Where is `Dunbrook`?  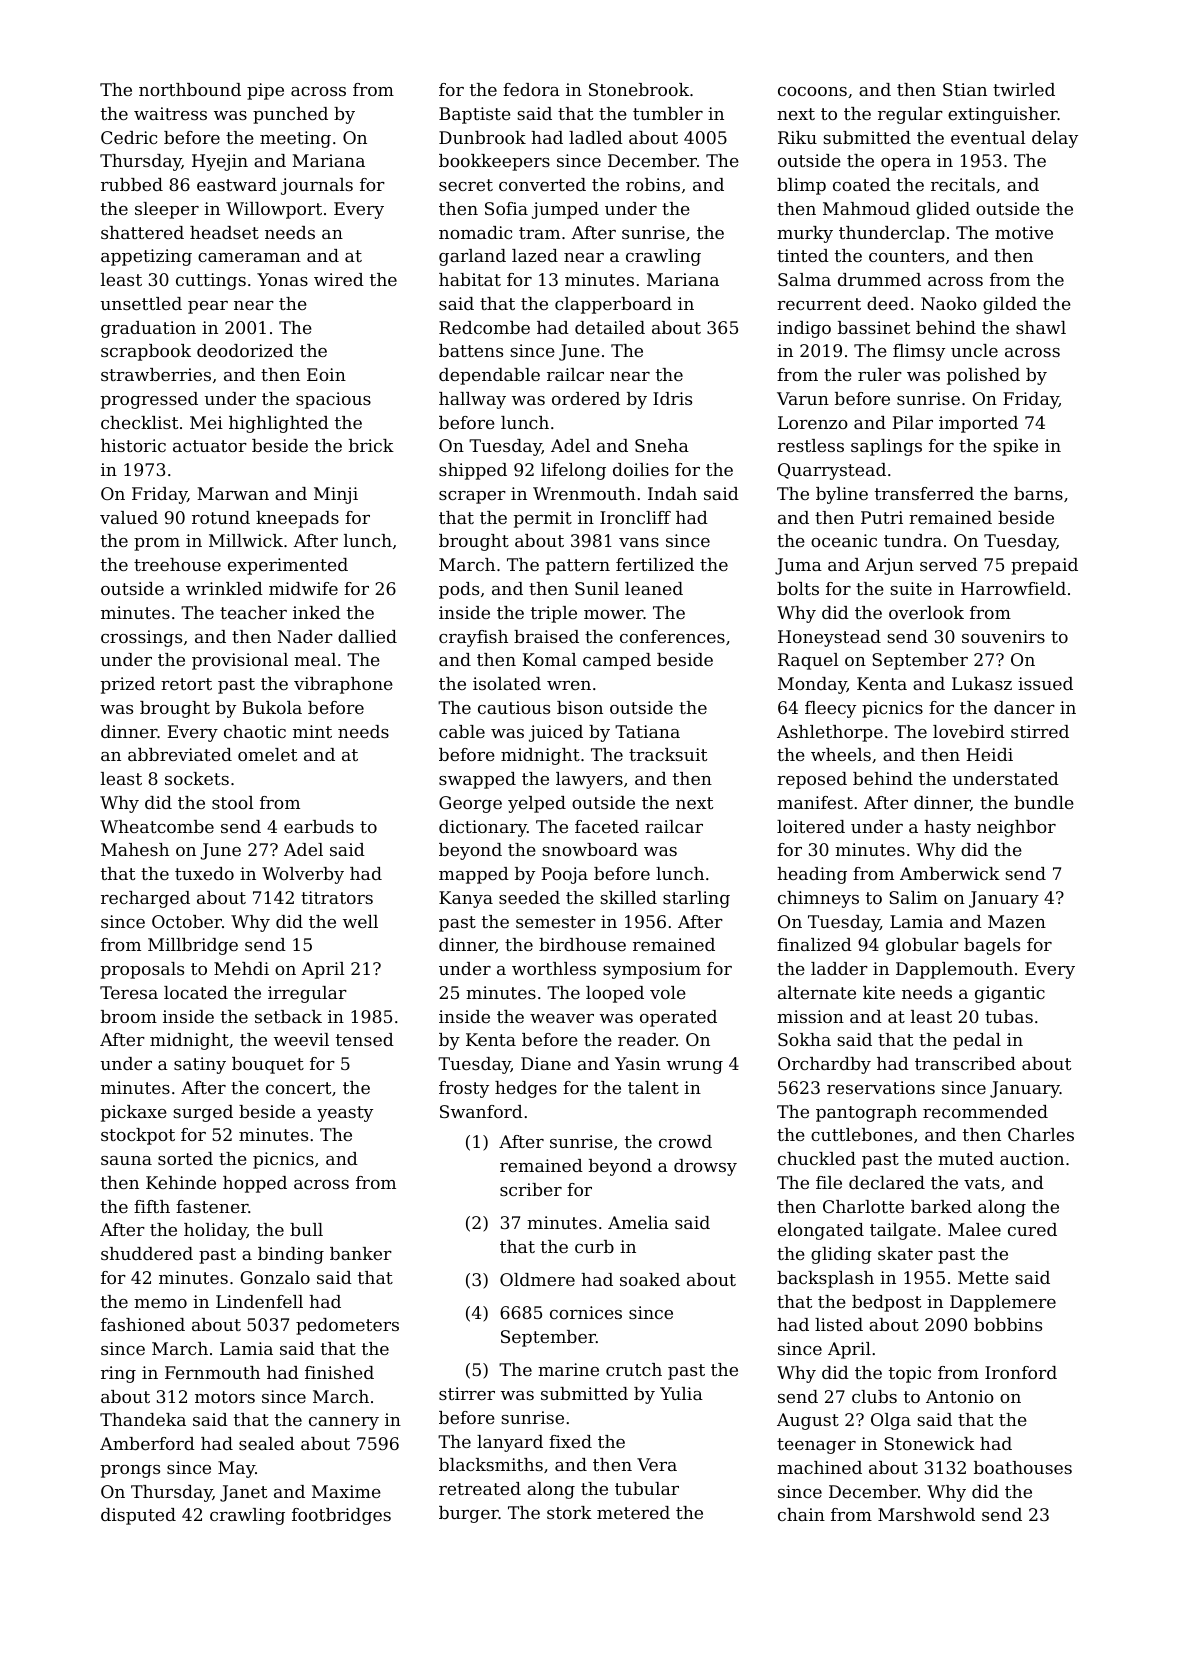
Dunbrook is located at coordinates (482, 137).
